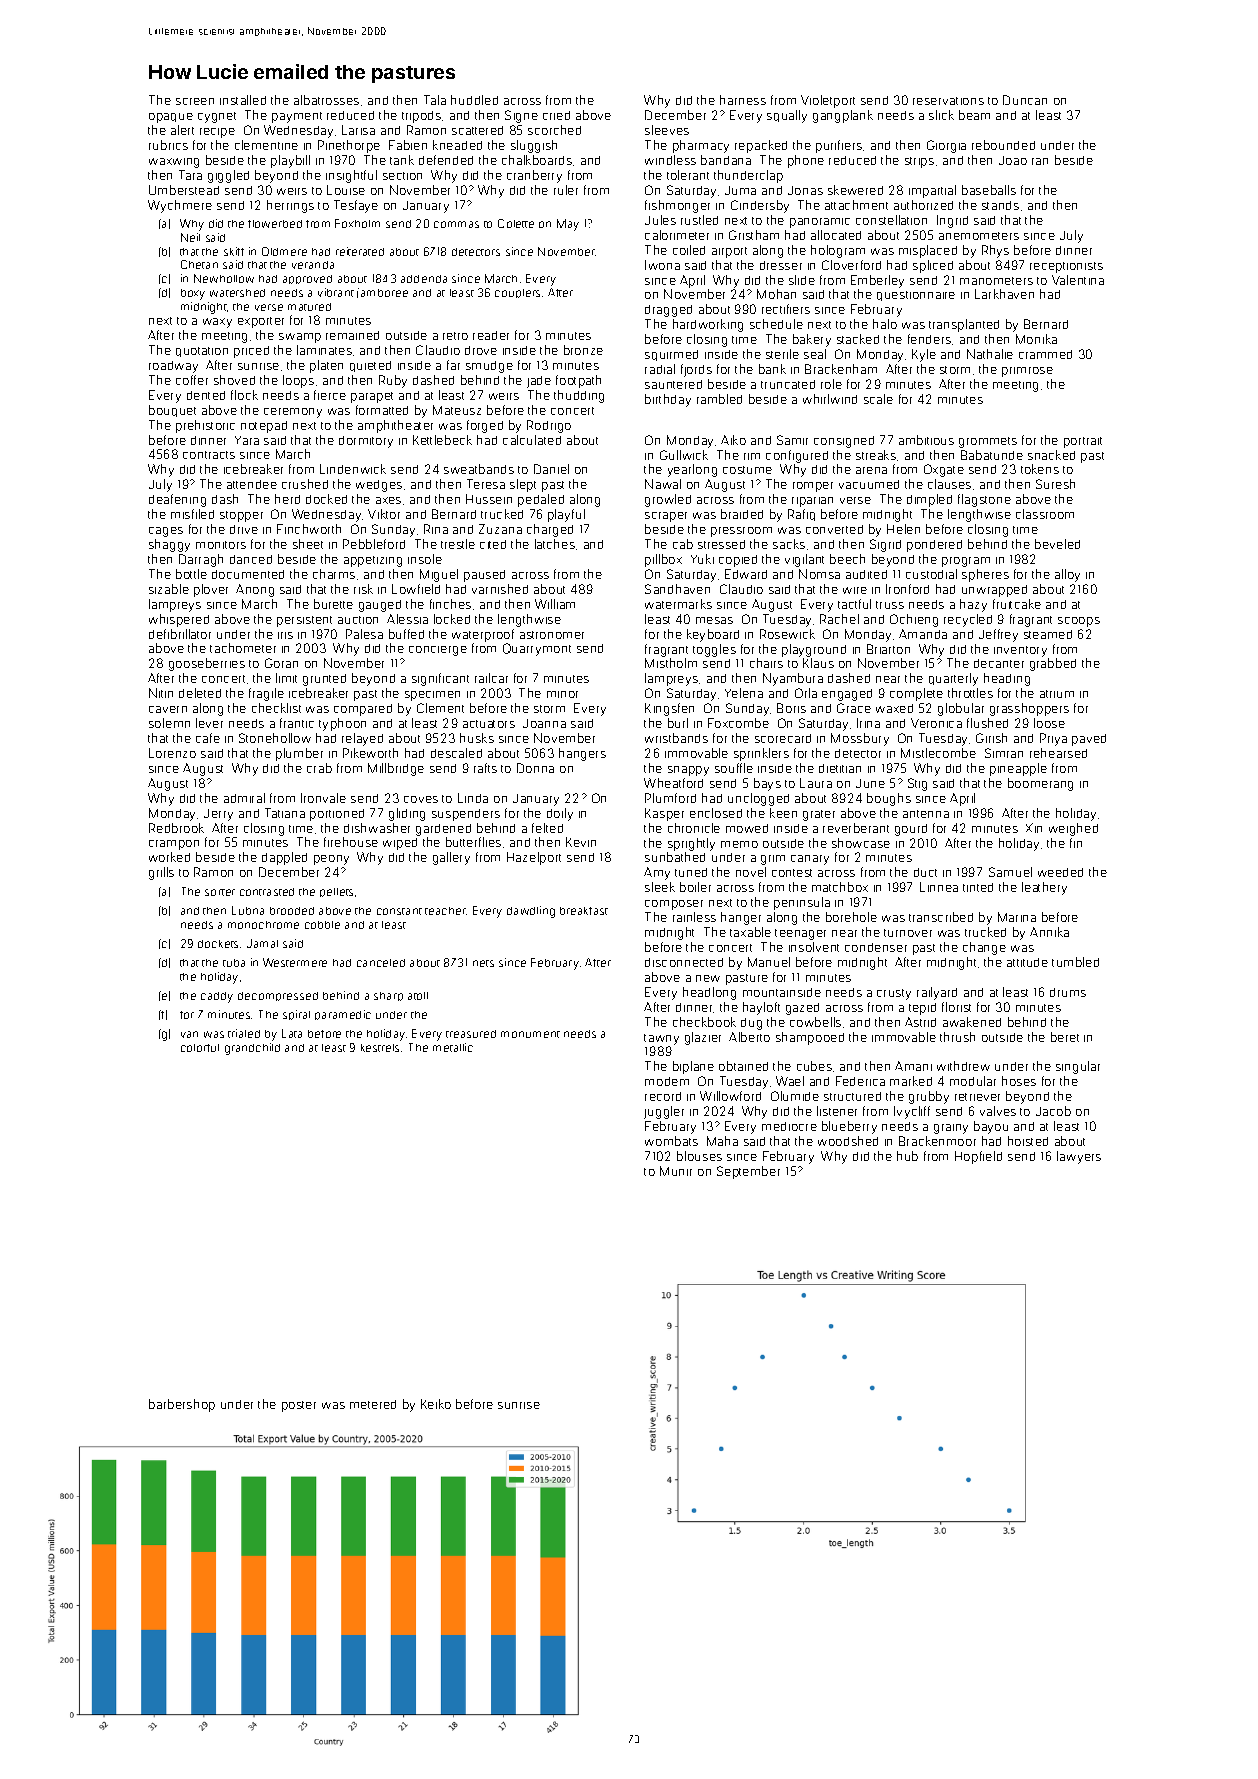  What do you see at coordinates (966, 562) in the document?
I see `program` at bounding box center [966, 562].
